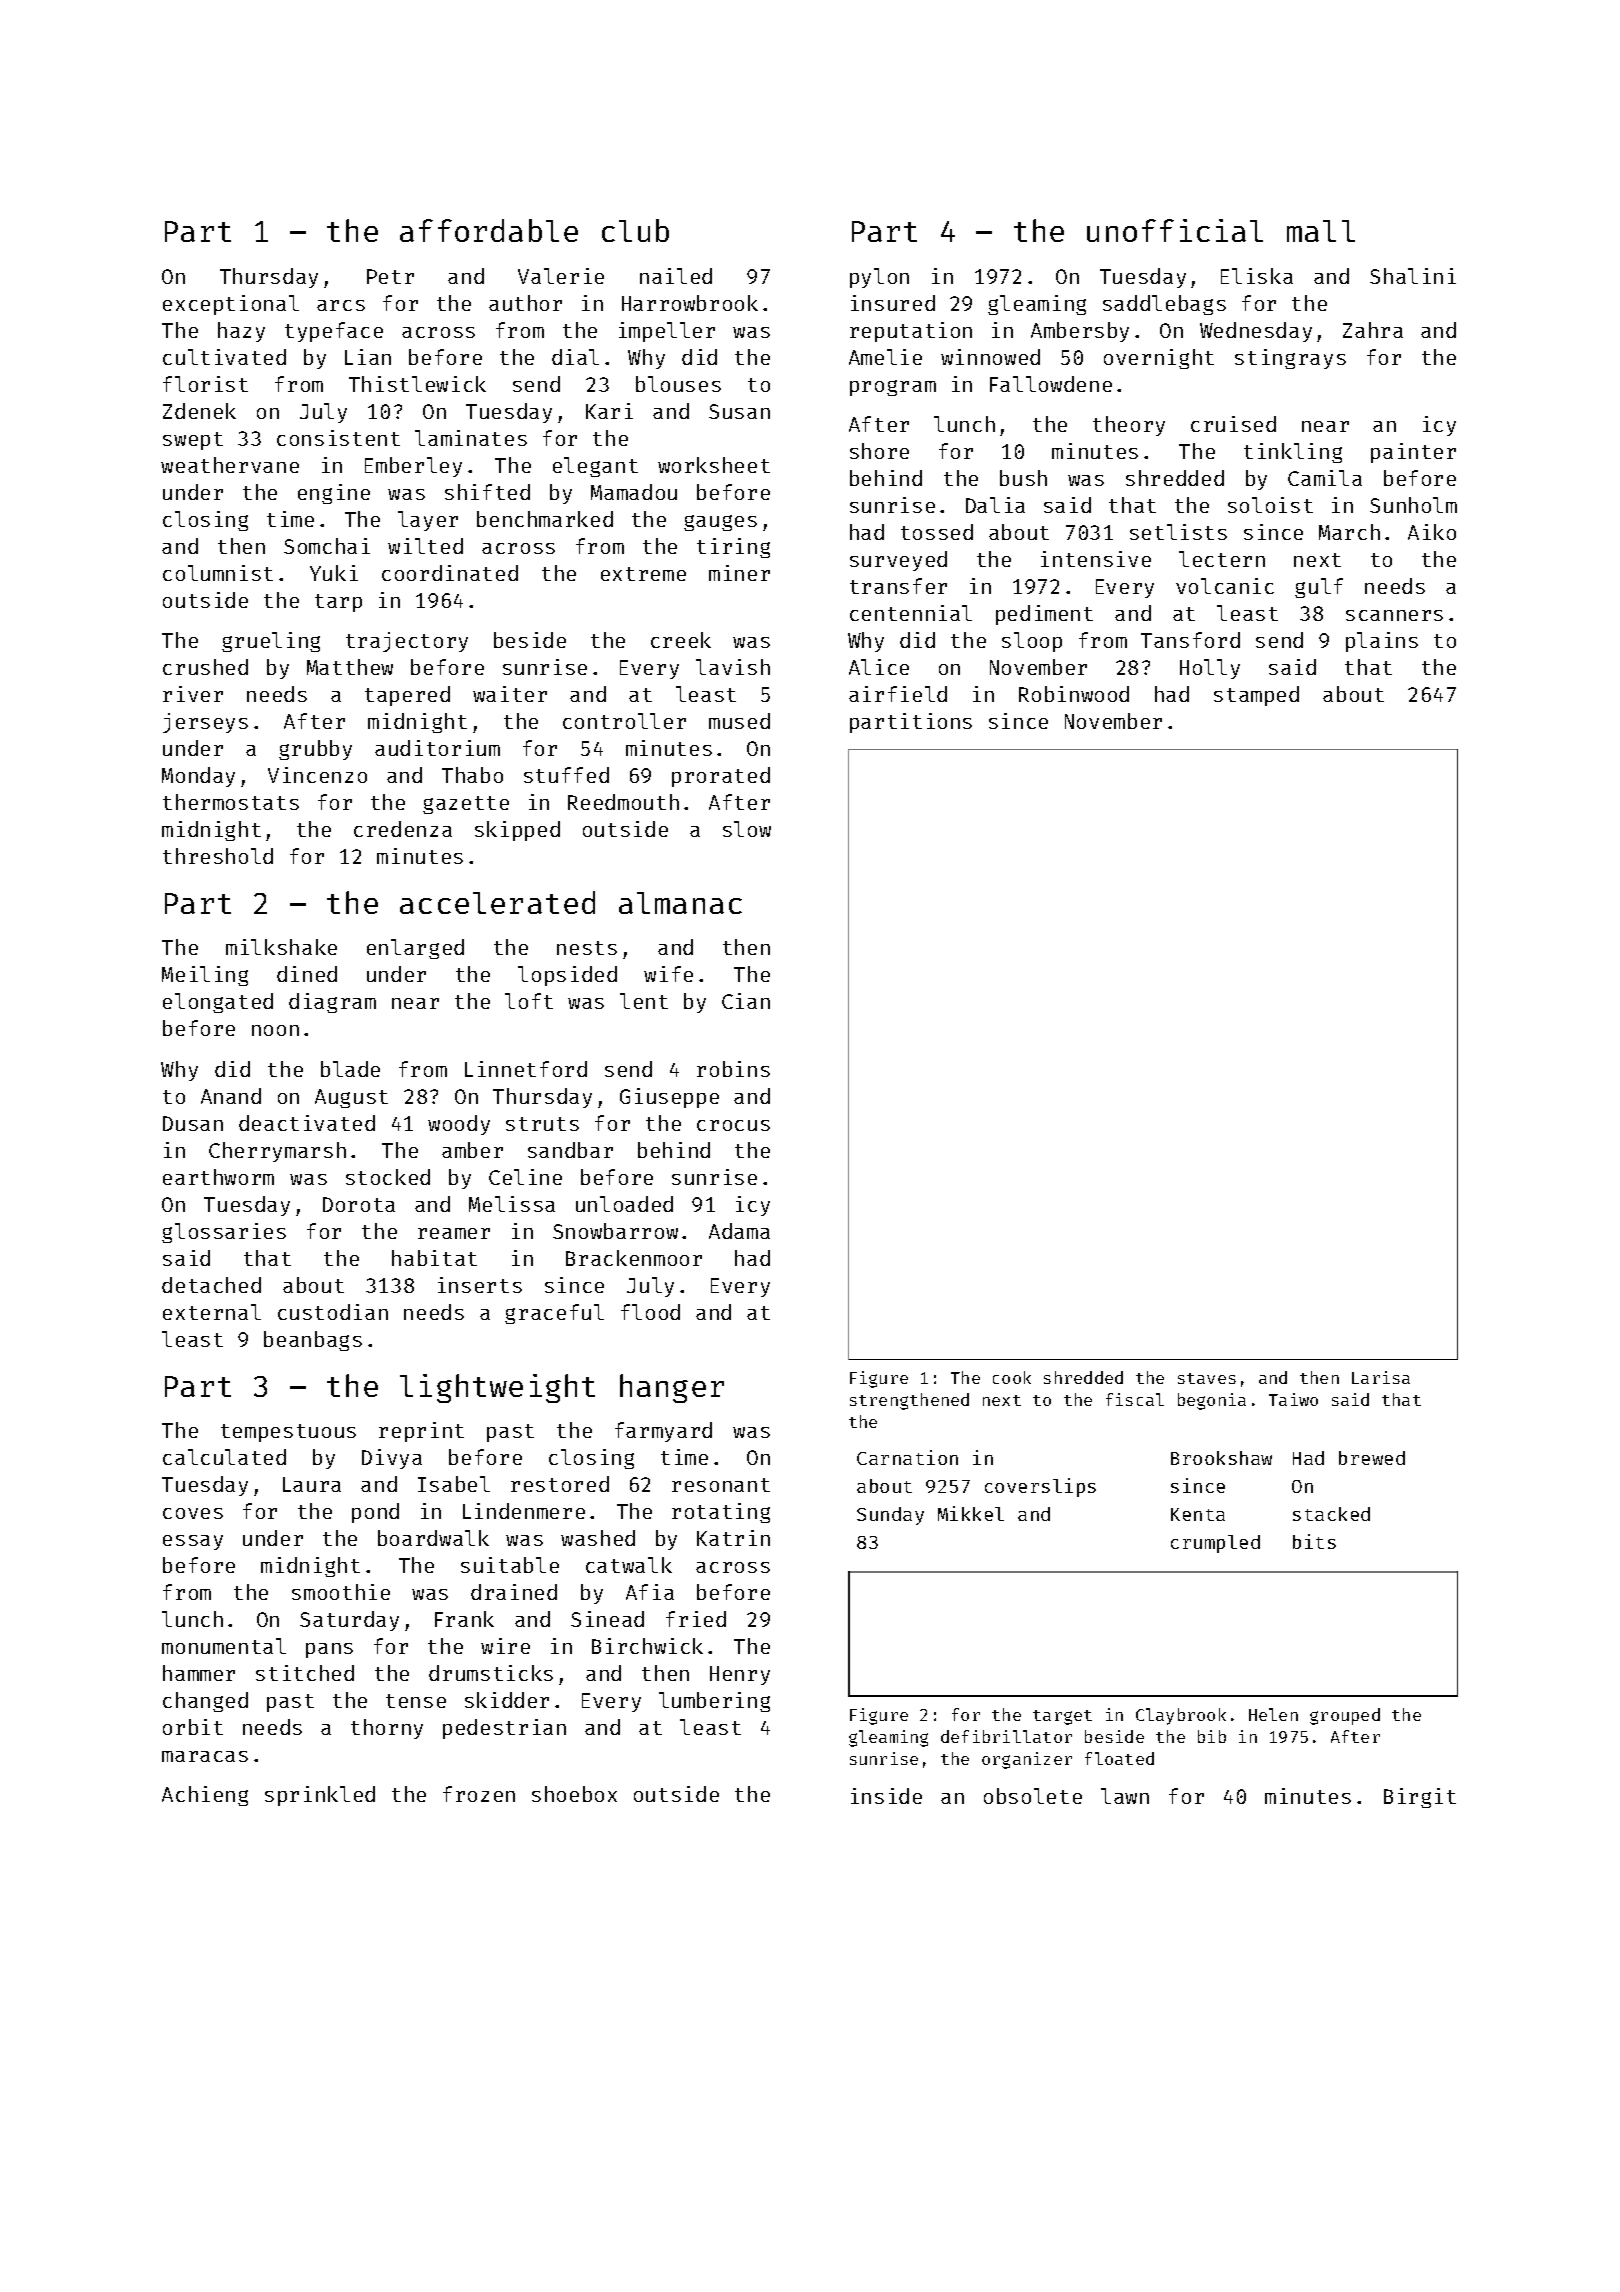 Image resolution: width=1620 pixels, height=2292 pixels. What do you see at coordinates (747, 829) in the page?
I see `slow` at bounding box center [747, 829].
